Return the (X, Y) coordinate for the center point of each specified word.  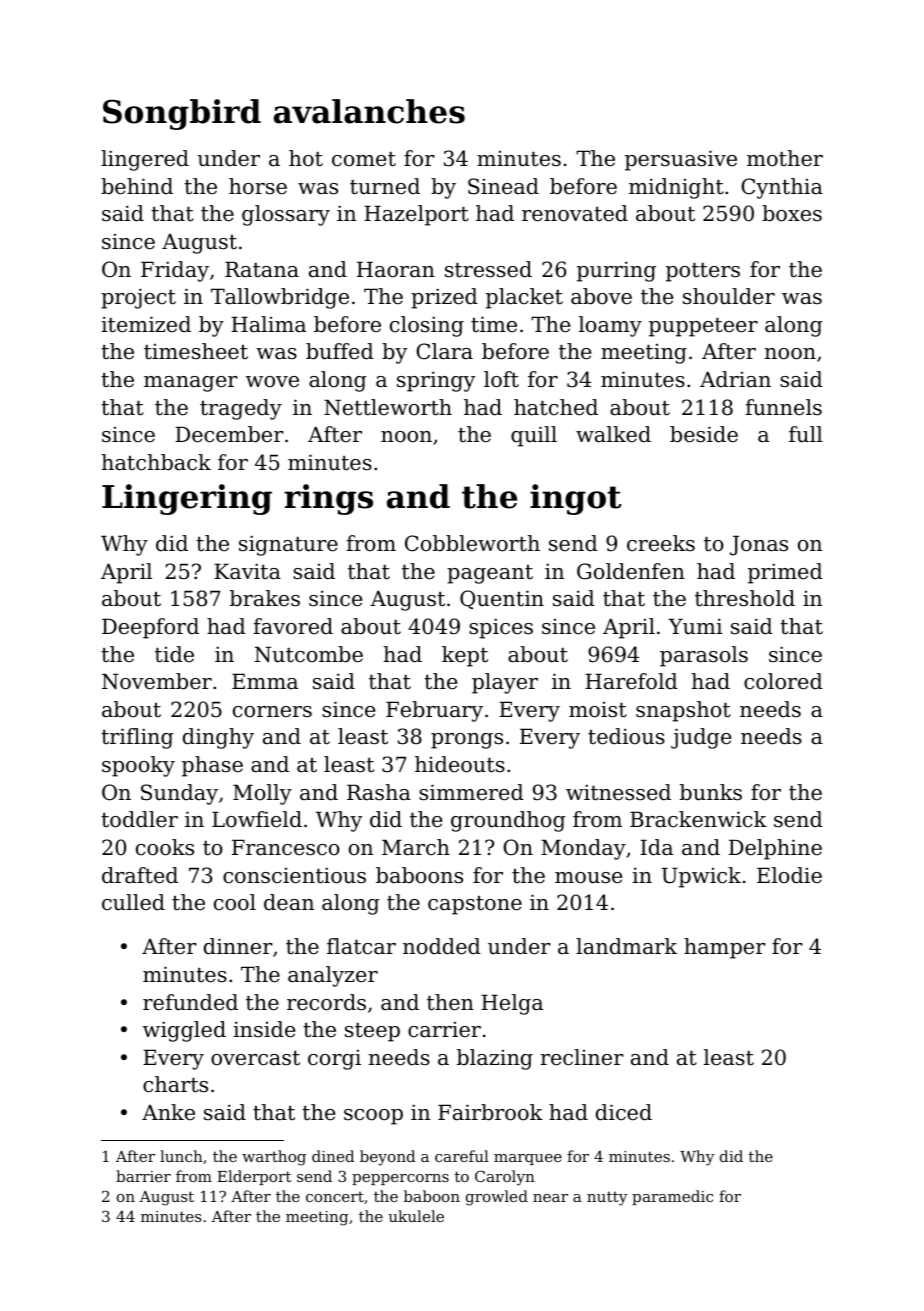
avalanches (369, 111)
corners (272, 712)
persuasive (681, 160)
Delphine (775, 849)
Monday (583, 849)
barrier (143, 1176)
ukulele (416, 1216)
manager (191, 384)
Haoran (396, 269)
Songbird (182, 114)
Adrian (735, 379)
